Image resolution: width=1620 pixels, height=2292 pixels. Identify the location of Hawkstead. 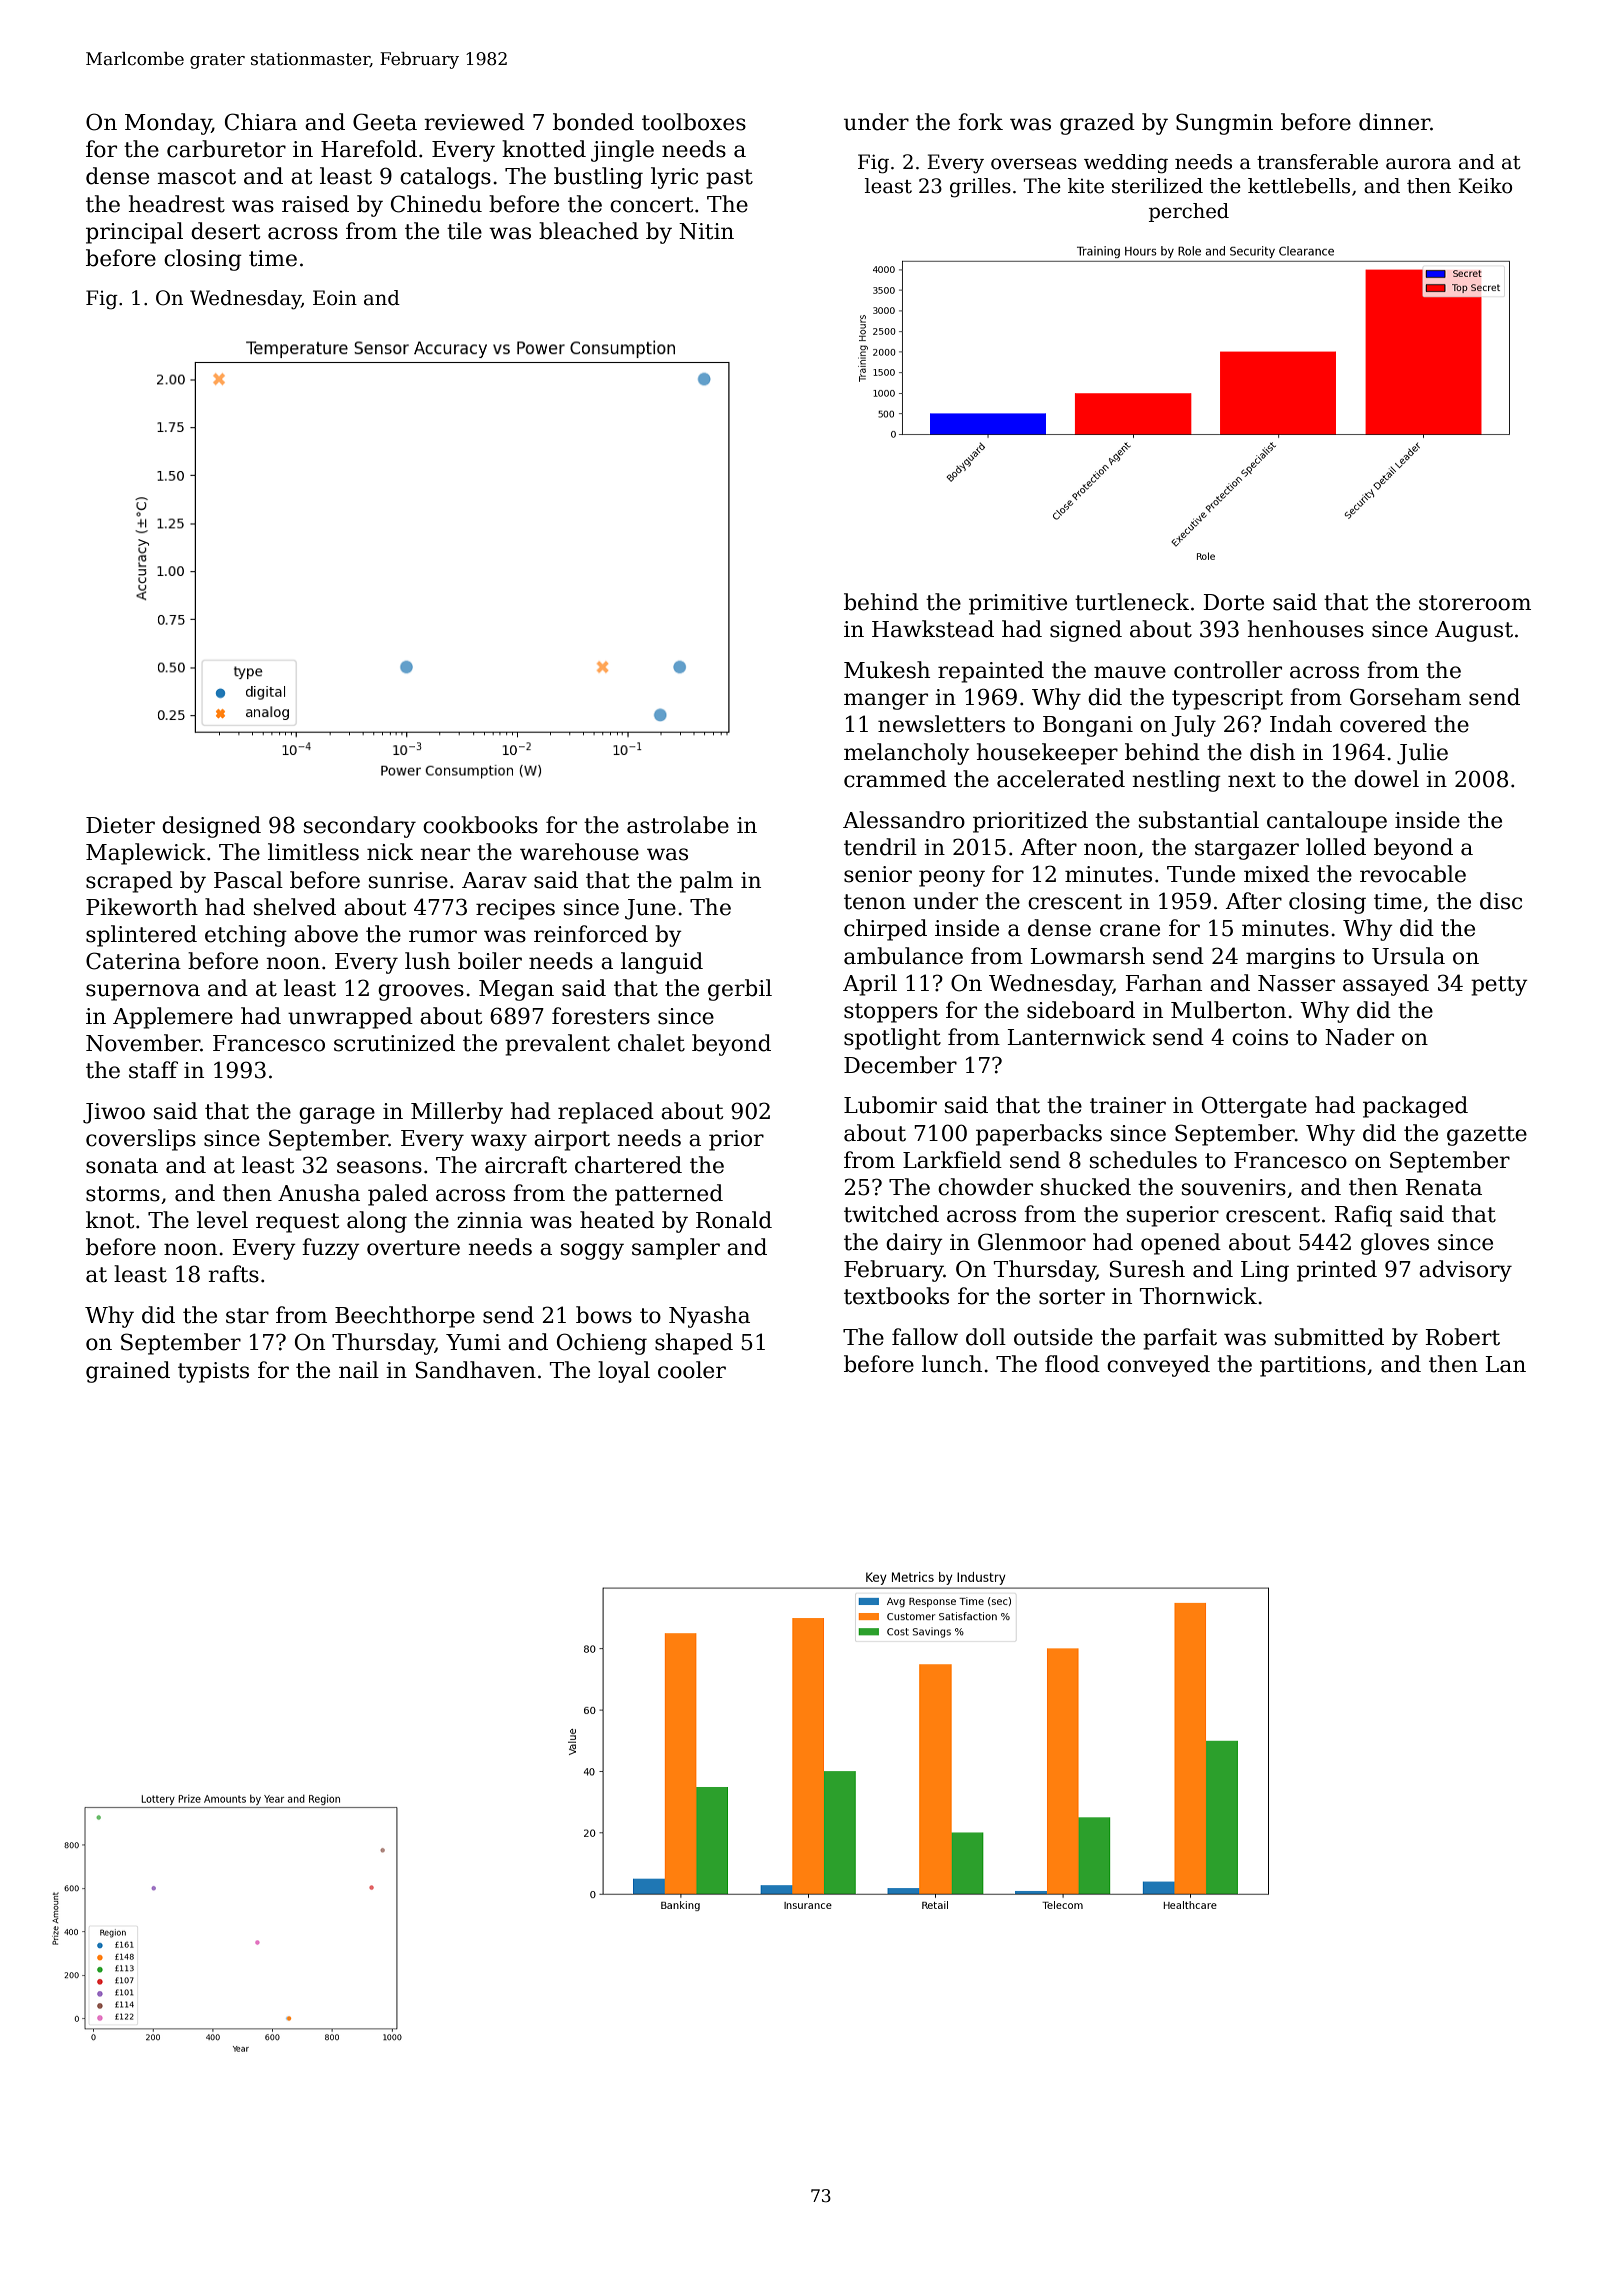
(933, 629).
